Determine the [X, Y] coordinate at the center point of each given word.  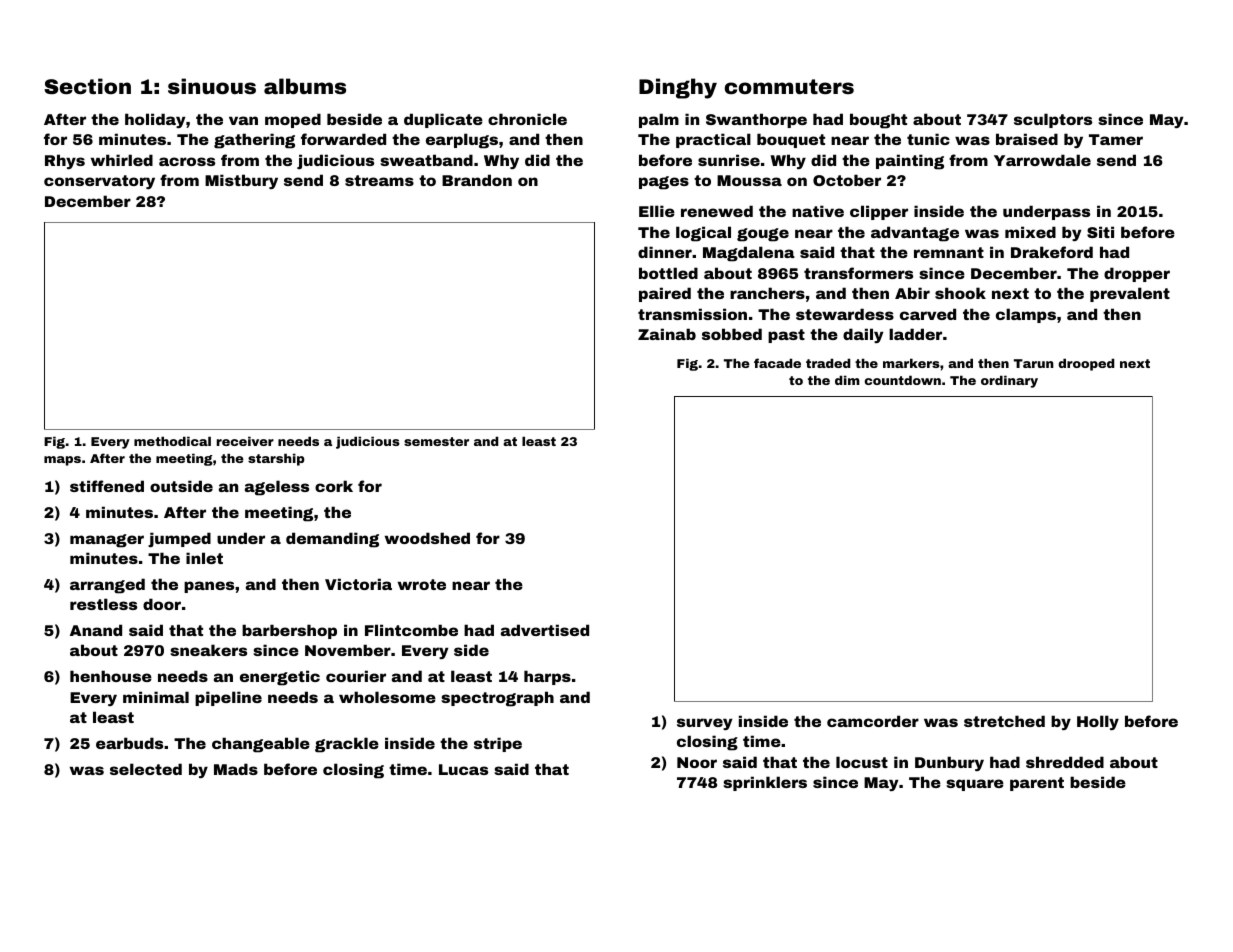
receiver [245, 441]
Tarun [1034, 363]
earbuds [129, 743]
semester [436, 441]
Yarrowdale [1042, 160]
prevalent [1130, 294]
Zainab [667, 334]
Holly [1098, 722]
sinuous [212, 86]
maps [62, 461]
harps [547, 677]
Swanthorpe [756, 120]
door [162, 604]
